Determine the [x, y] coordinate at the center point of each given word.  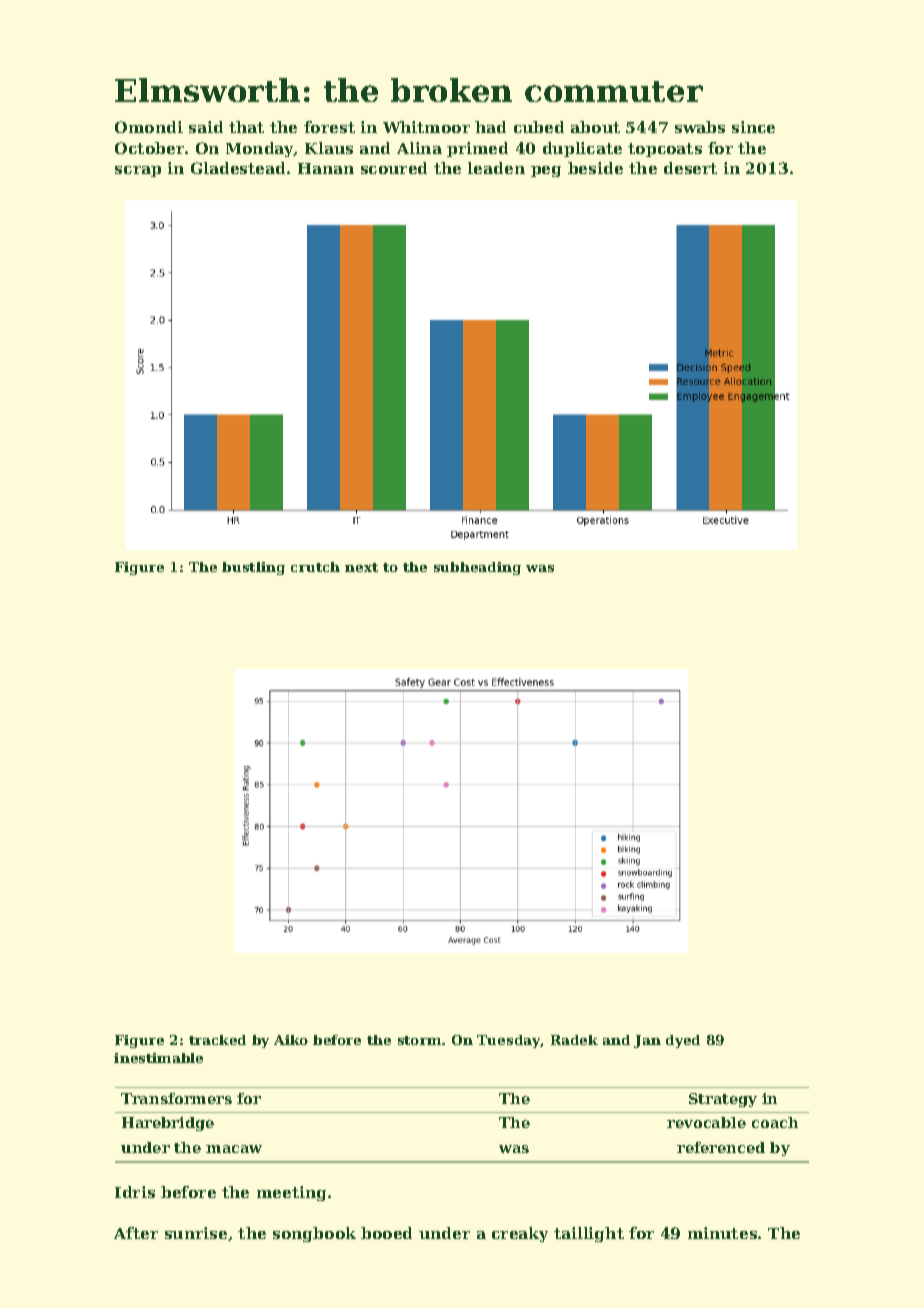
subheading [477, 568]
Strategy [723, 1100]
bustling [253, 568]
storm [419, 1040]
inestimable [158, 1058]
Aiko [291, 1040]
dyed [683, 1041]
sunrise [196, 1233]
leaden [496, 168]
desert [690, 168]
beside [595, 168]
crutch [315, 567]
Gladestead [238, 168]
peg [546, 171]
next [361, 567]
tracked [217, 1040]
